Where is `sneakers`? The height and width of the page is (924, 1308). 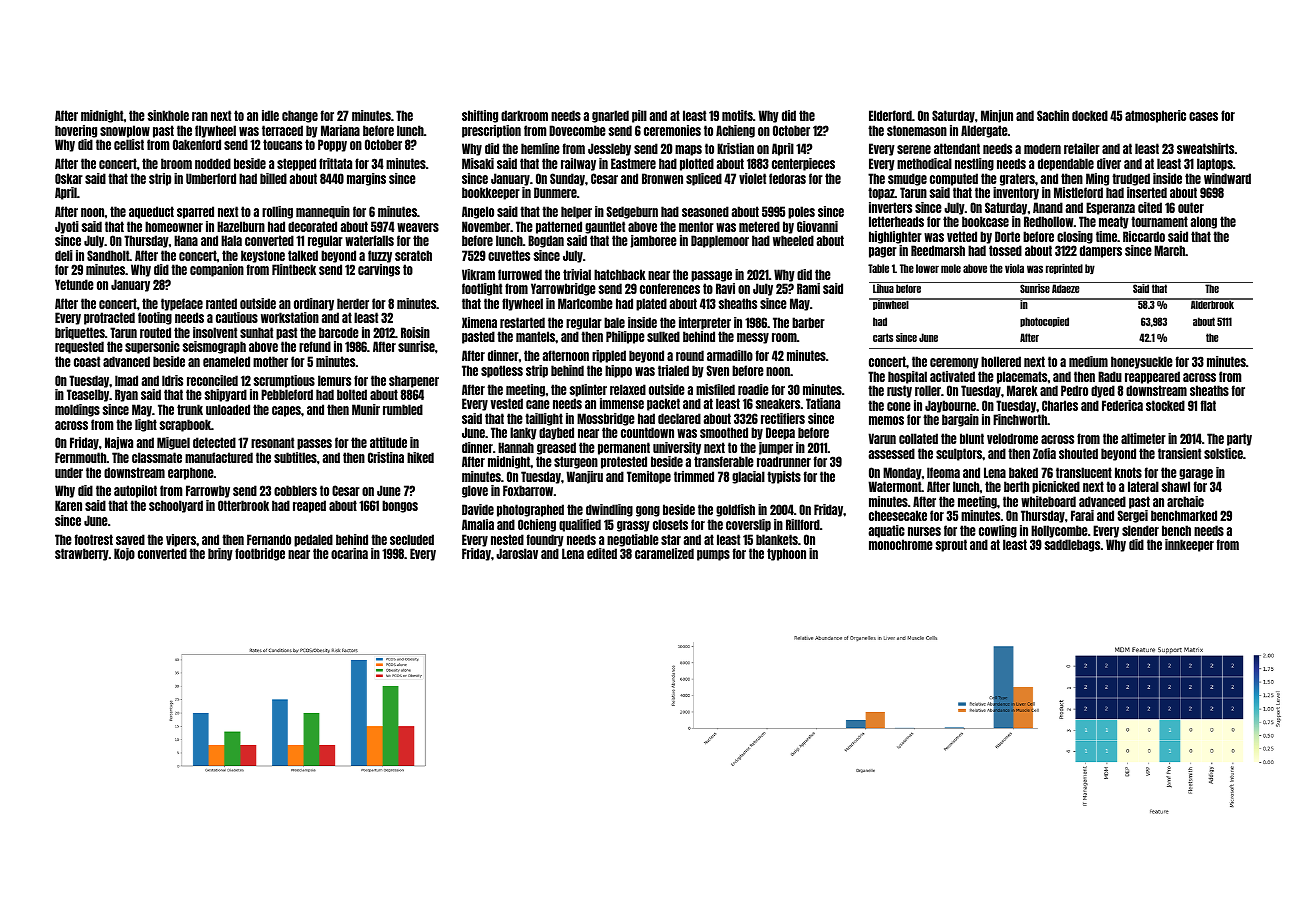 sneakers is located at coordinates (778, 403).
